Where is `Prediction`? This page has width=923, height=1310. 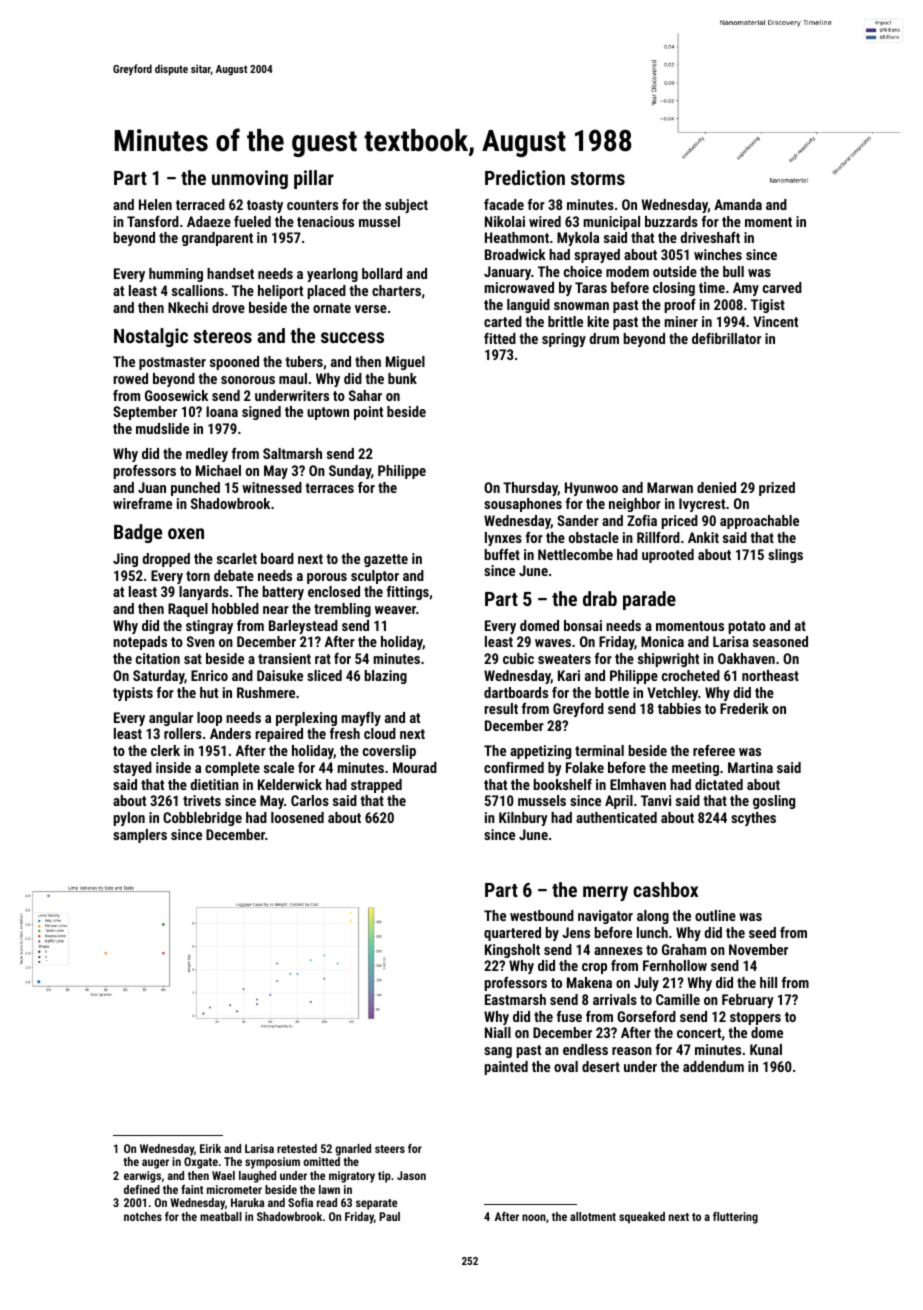
Prediction is located at coordinates (525, 177).
